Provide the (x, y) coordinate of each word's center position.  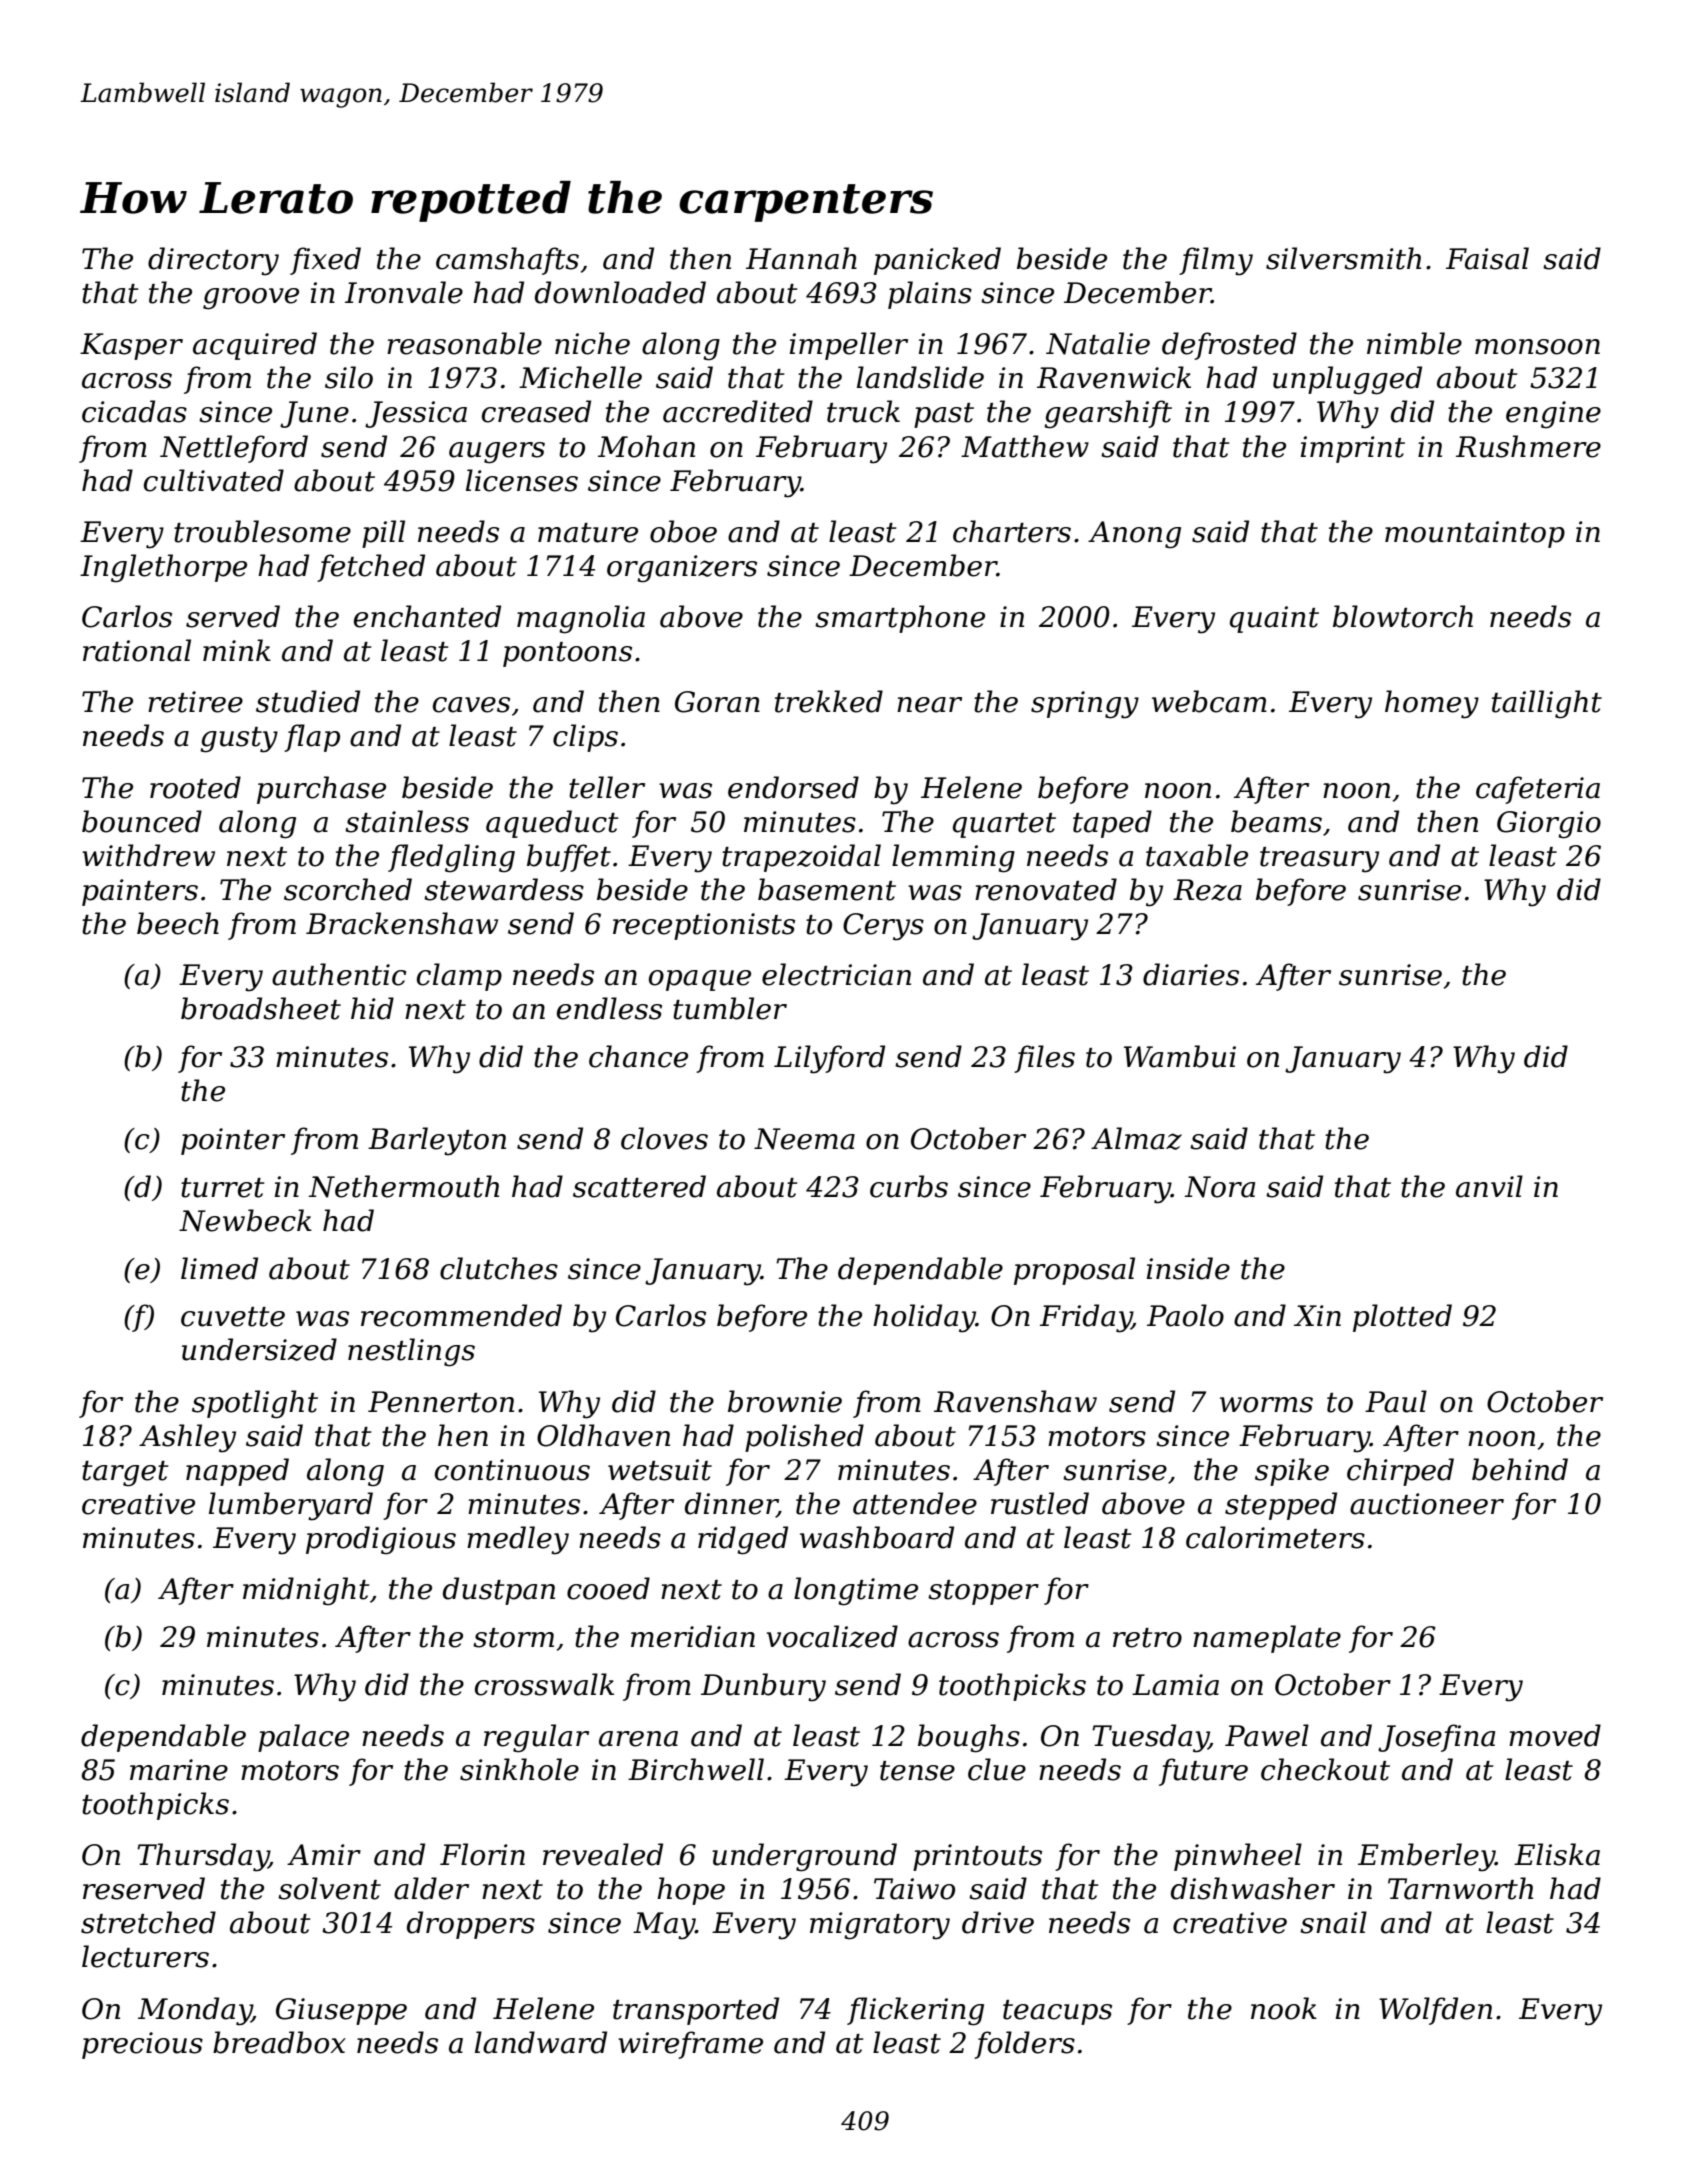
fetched (371, 568)
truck (863, 411)
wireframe (690, 2045)
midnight (306, 1591)
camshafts (507, 261)
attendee (915, 1503)
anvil (1489, 1186)
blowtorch (1403, 616)
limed (219, 1268)
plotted (1402, 1318)
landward (541, 2042)
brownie (785, 1401)
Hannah (801, 258)
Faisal (1487, 258)
